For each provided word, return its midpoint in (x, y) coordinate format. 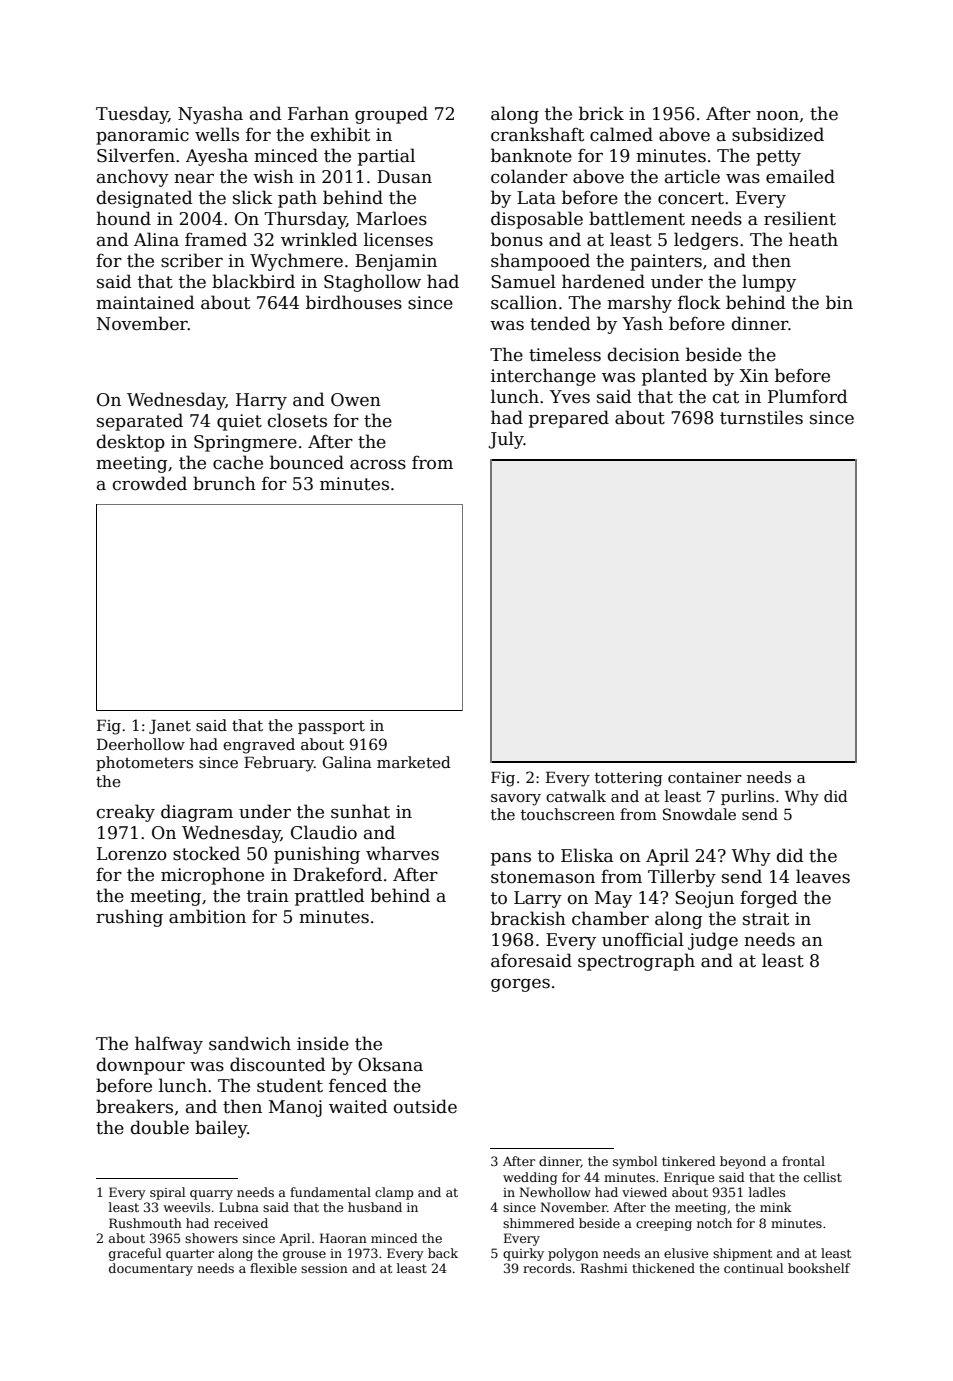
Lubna (239, 1207)
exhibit (340, 134)
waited (358, 1106)
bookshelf (819, 1268)
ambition (207, 916)
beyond (743, 1162)
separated (140, 422)
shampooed (540, 262)
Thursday (305, 220)
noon (777, 116)
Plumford (808, 396)
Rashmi (604, 1268)
